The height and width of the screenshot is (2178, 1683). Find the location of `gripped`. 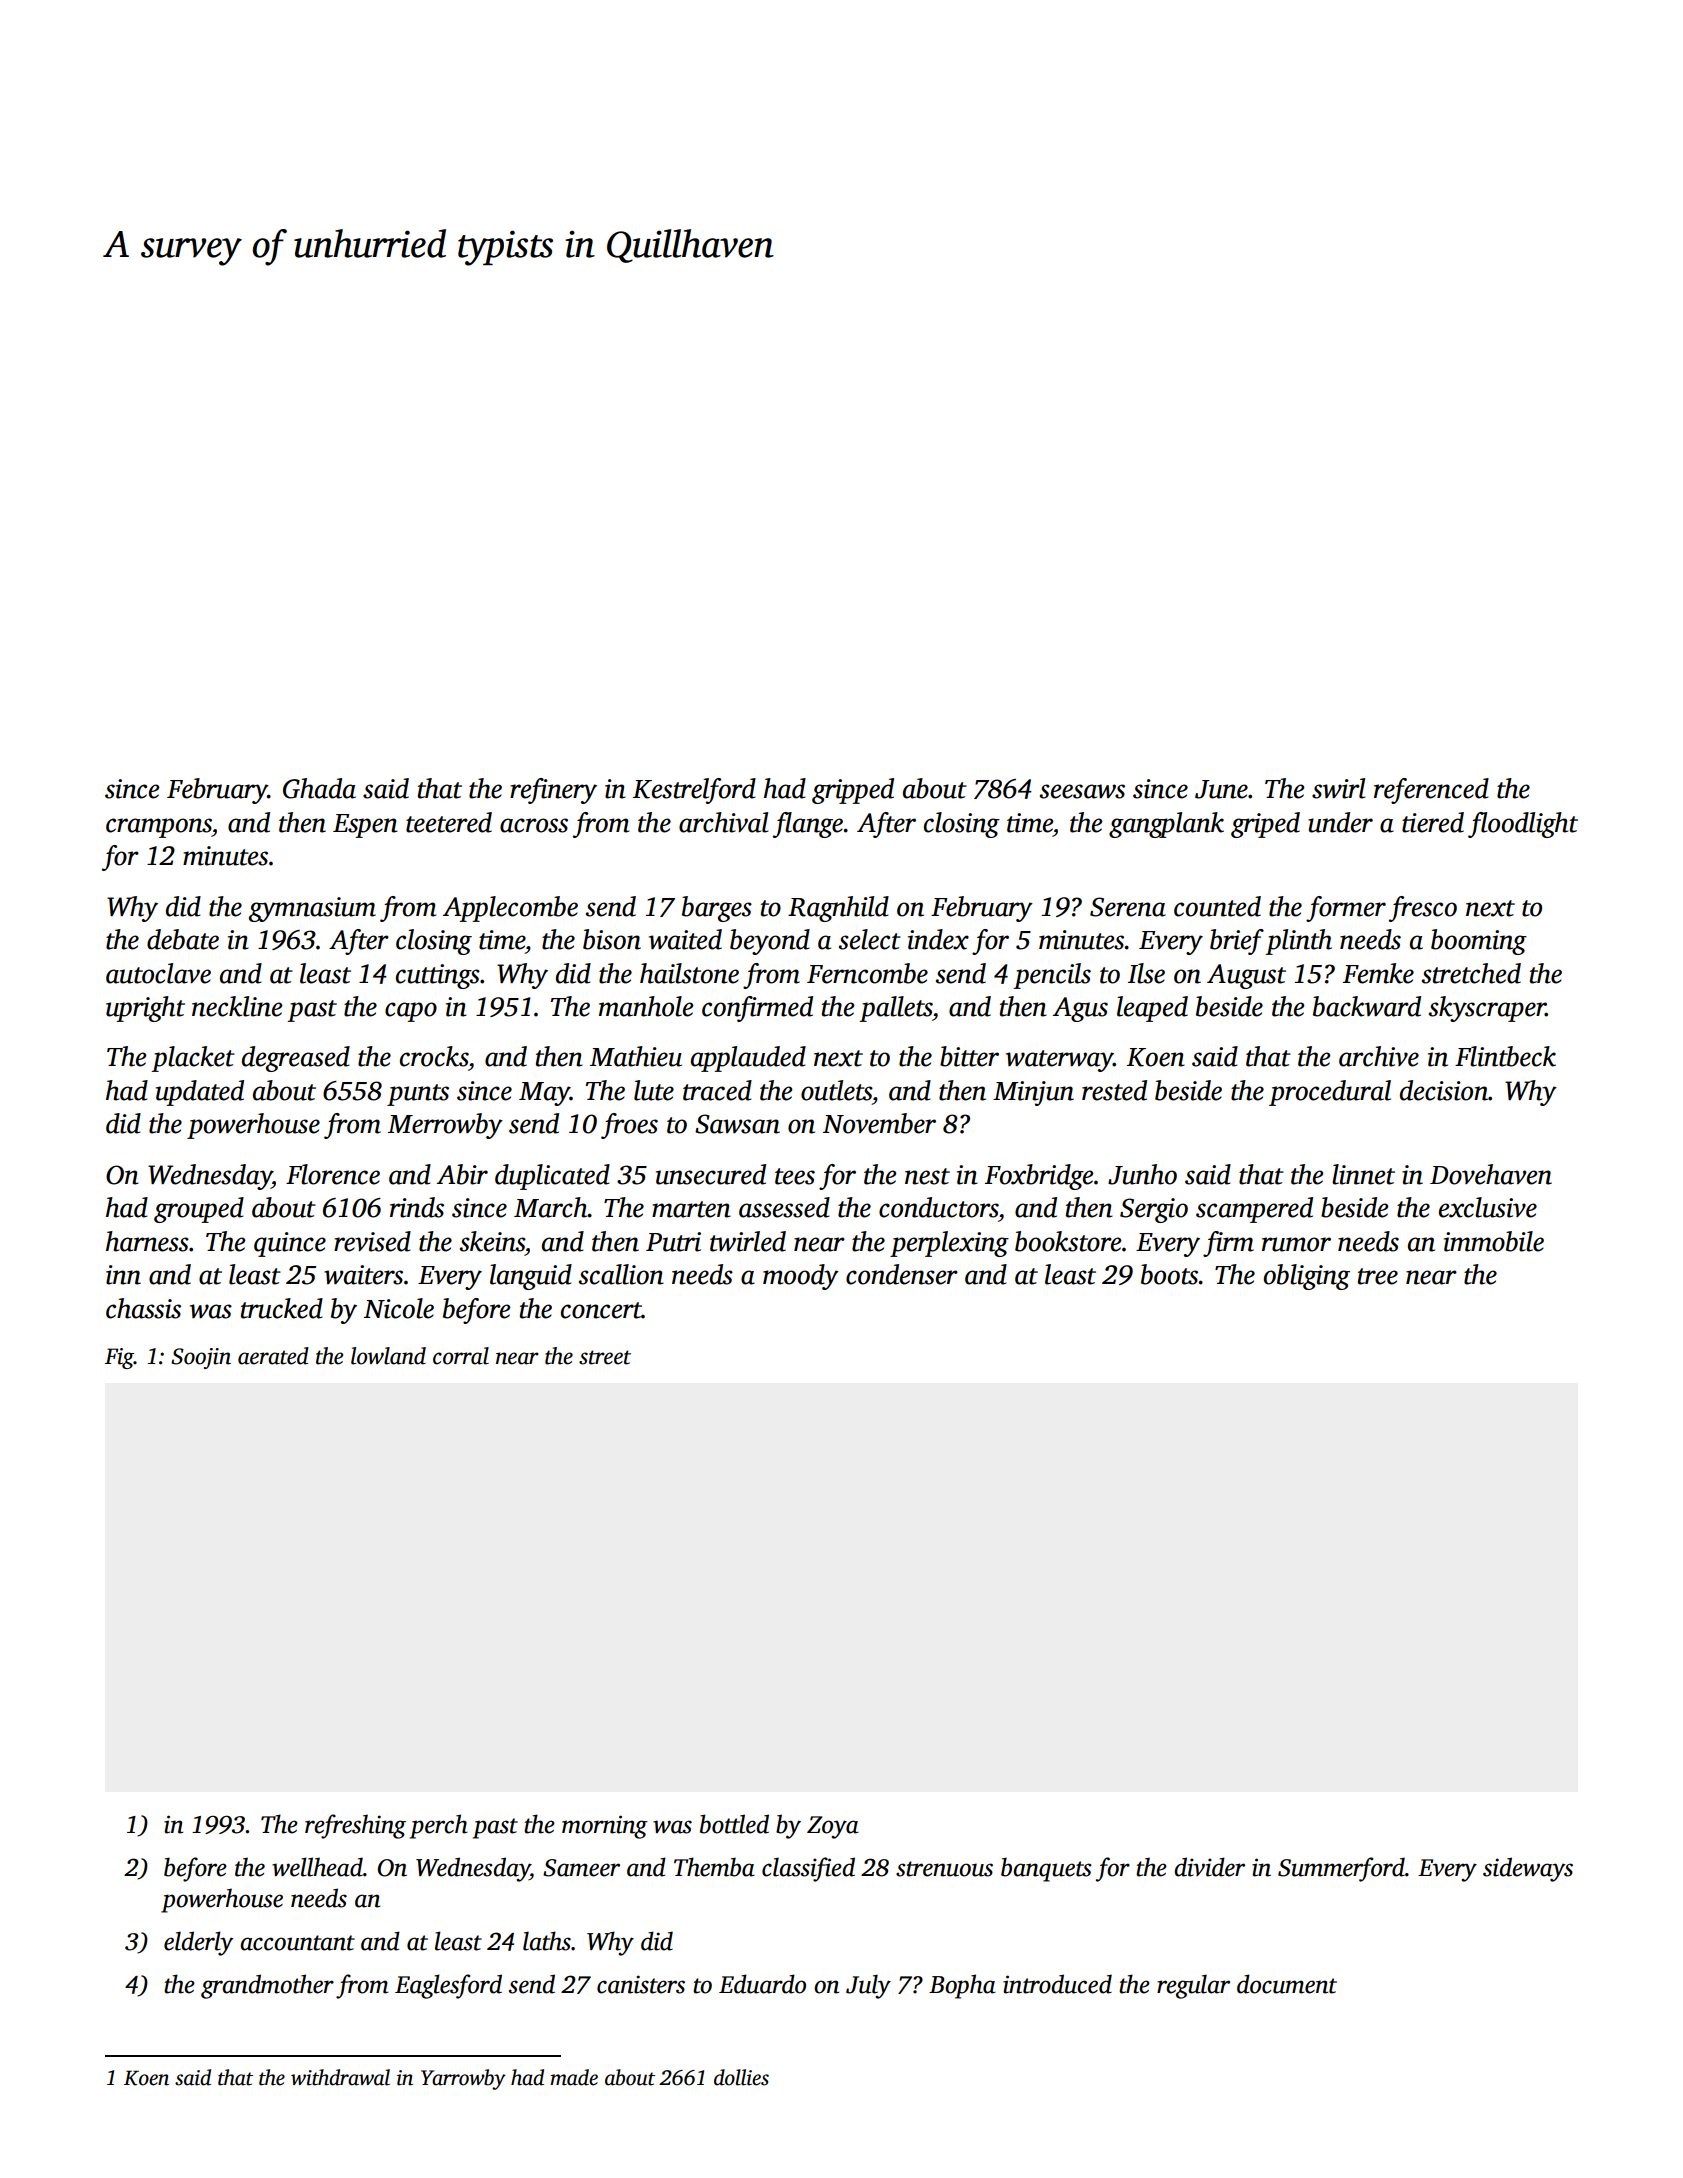

gripped is located at coordinates (853, 791).
